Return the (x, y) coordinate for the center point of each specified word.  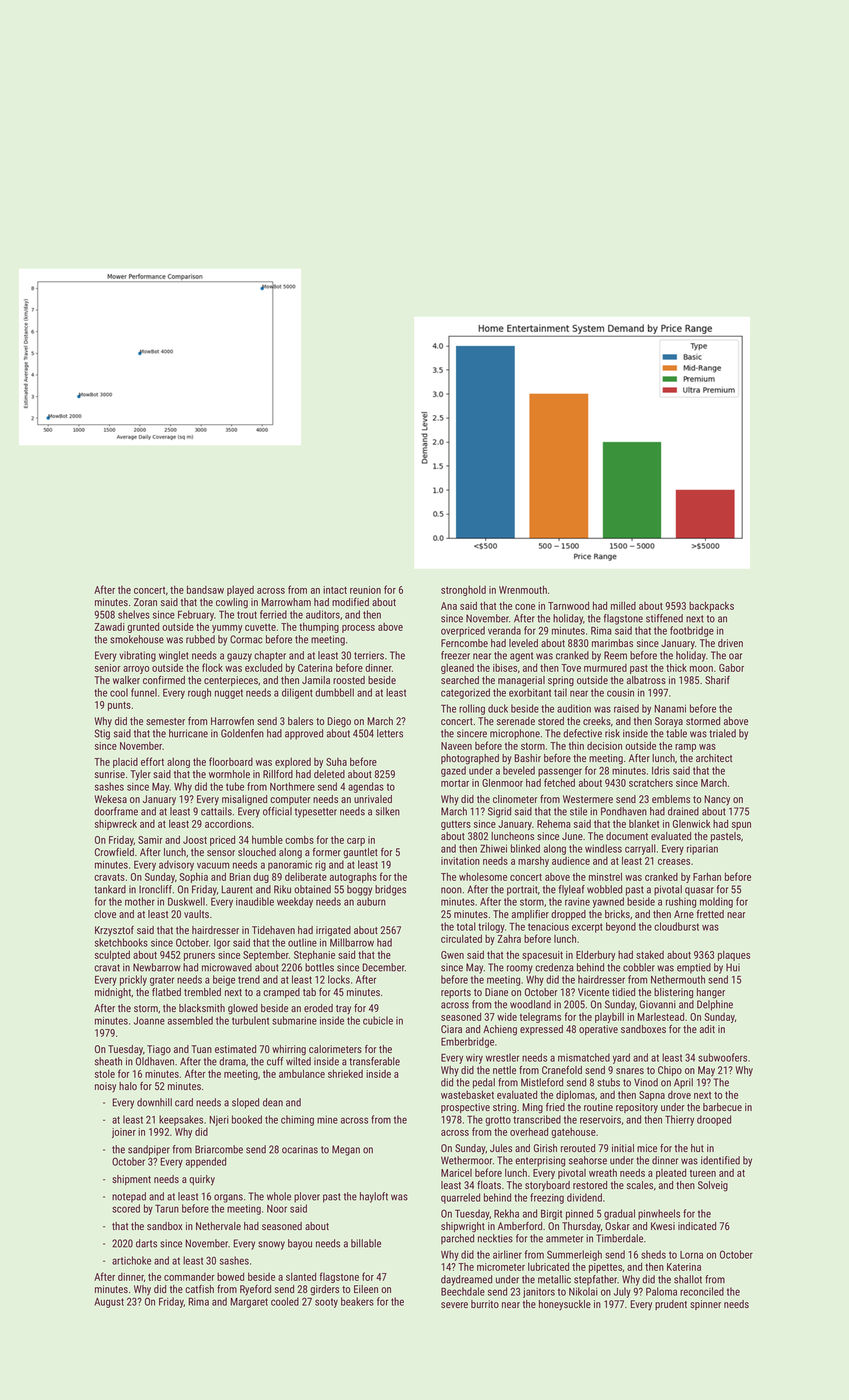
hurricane (188, 733)
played (240, 591)
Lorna (691, 1255)
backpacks (711, 606)
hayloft (374, 1197)
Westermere (588, 799)
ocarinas (300, 1149)
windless (603, 848)
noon (451, 890)
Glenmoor (502, 782)
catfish (199, 1289)
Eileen (366, 1289)
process (358, 629)
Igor (222, 944)
